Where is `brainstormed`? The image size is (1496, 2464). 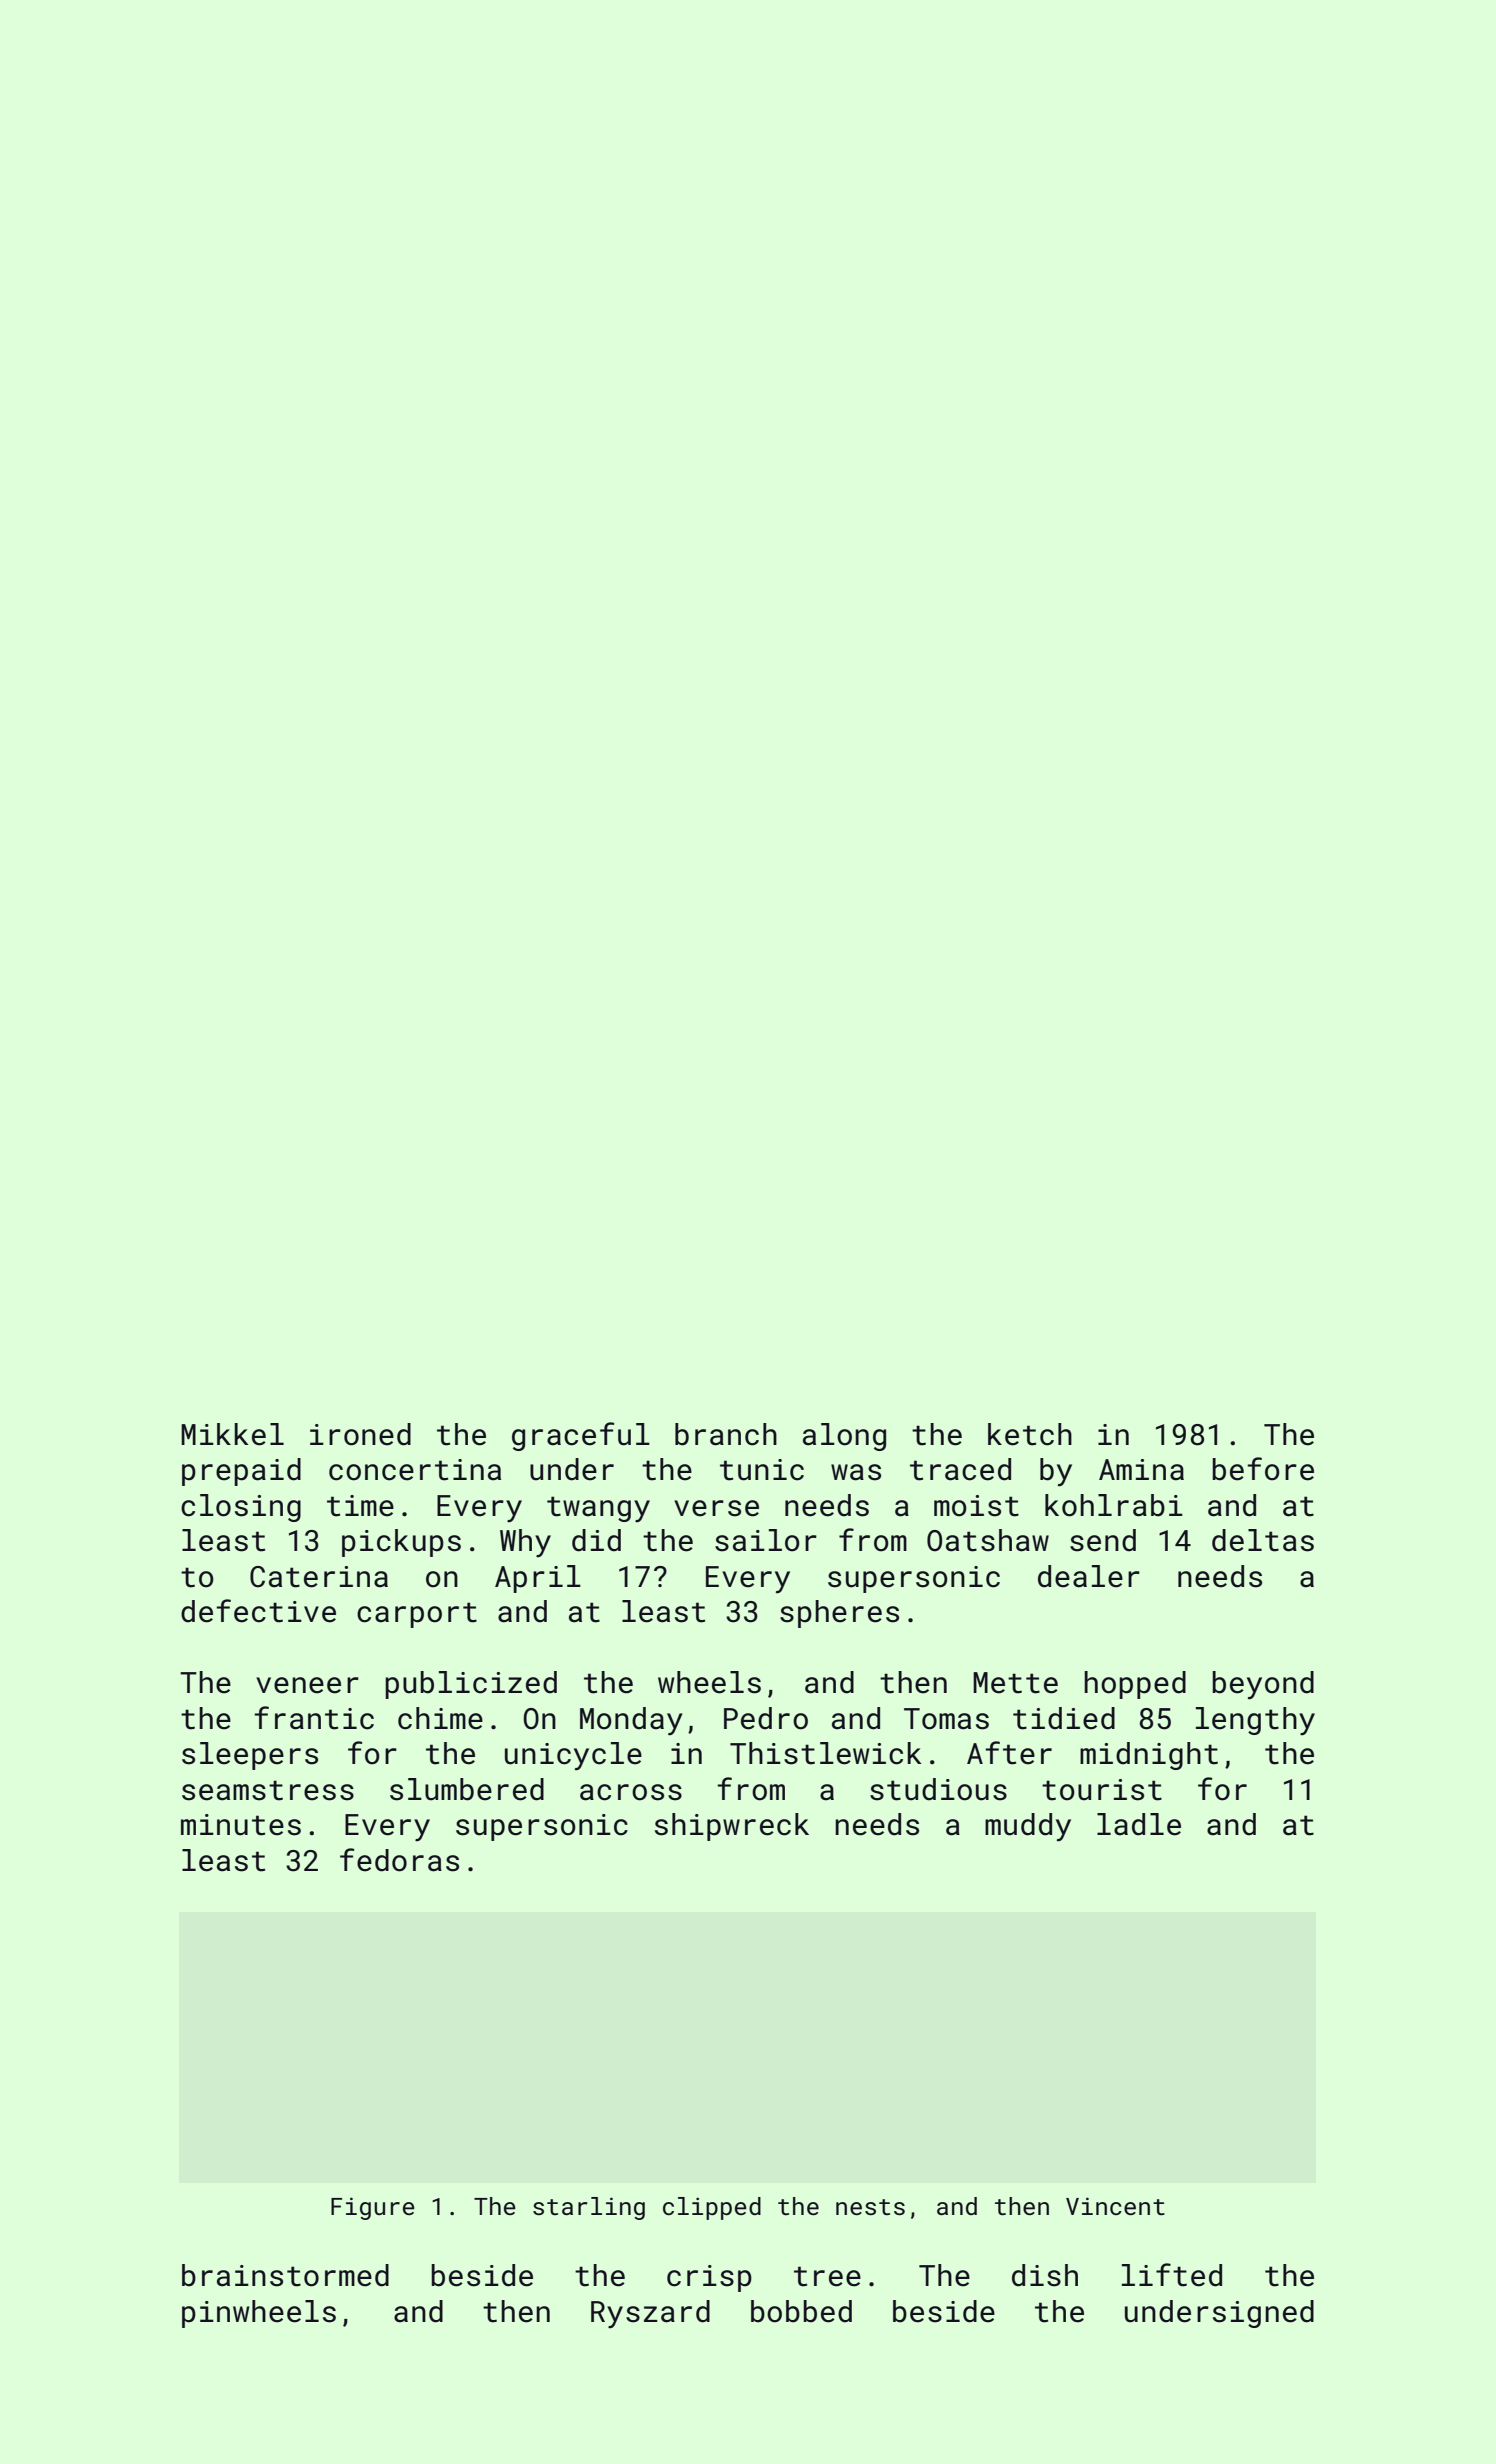 brainstormed is located at coordinates (285, 2275).
